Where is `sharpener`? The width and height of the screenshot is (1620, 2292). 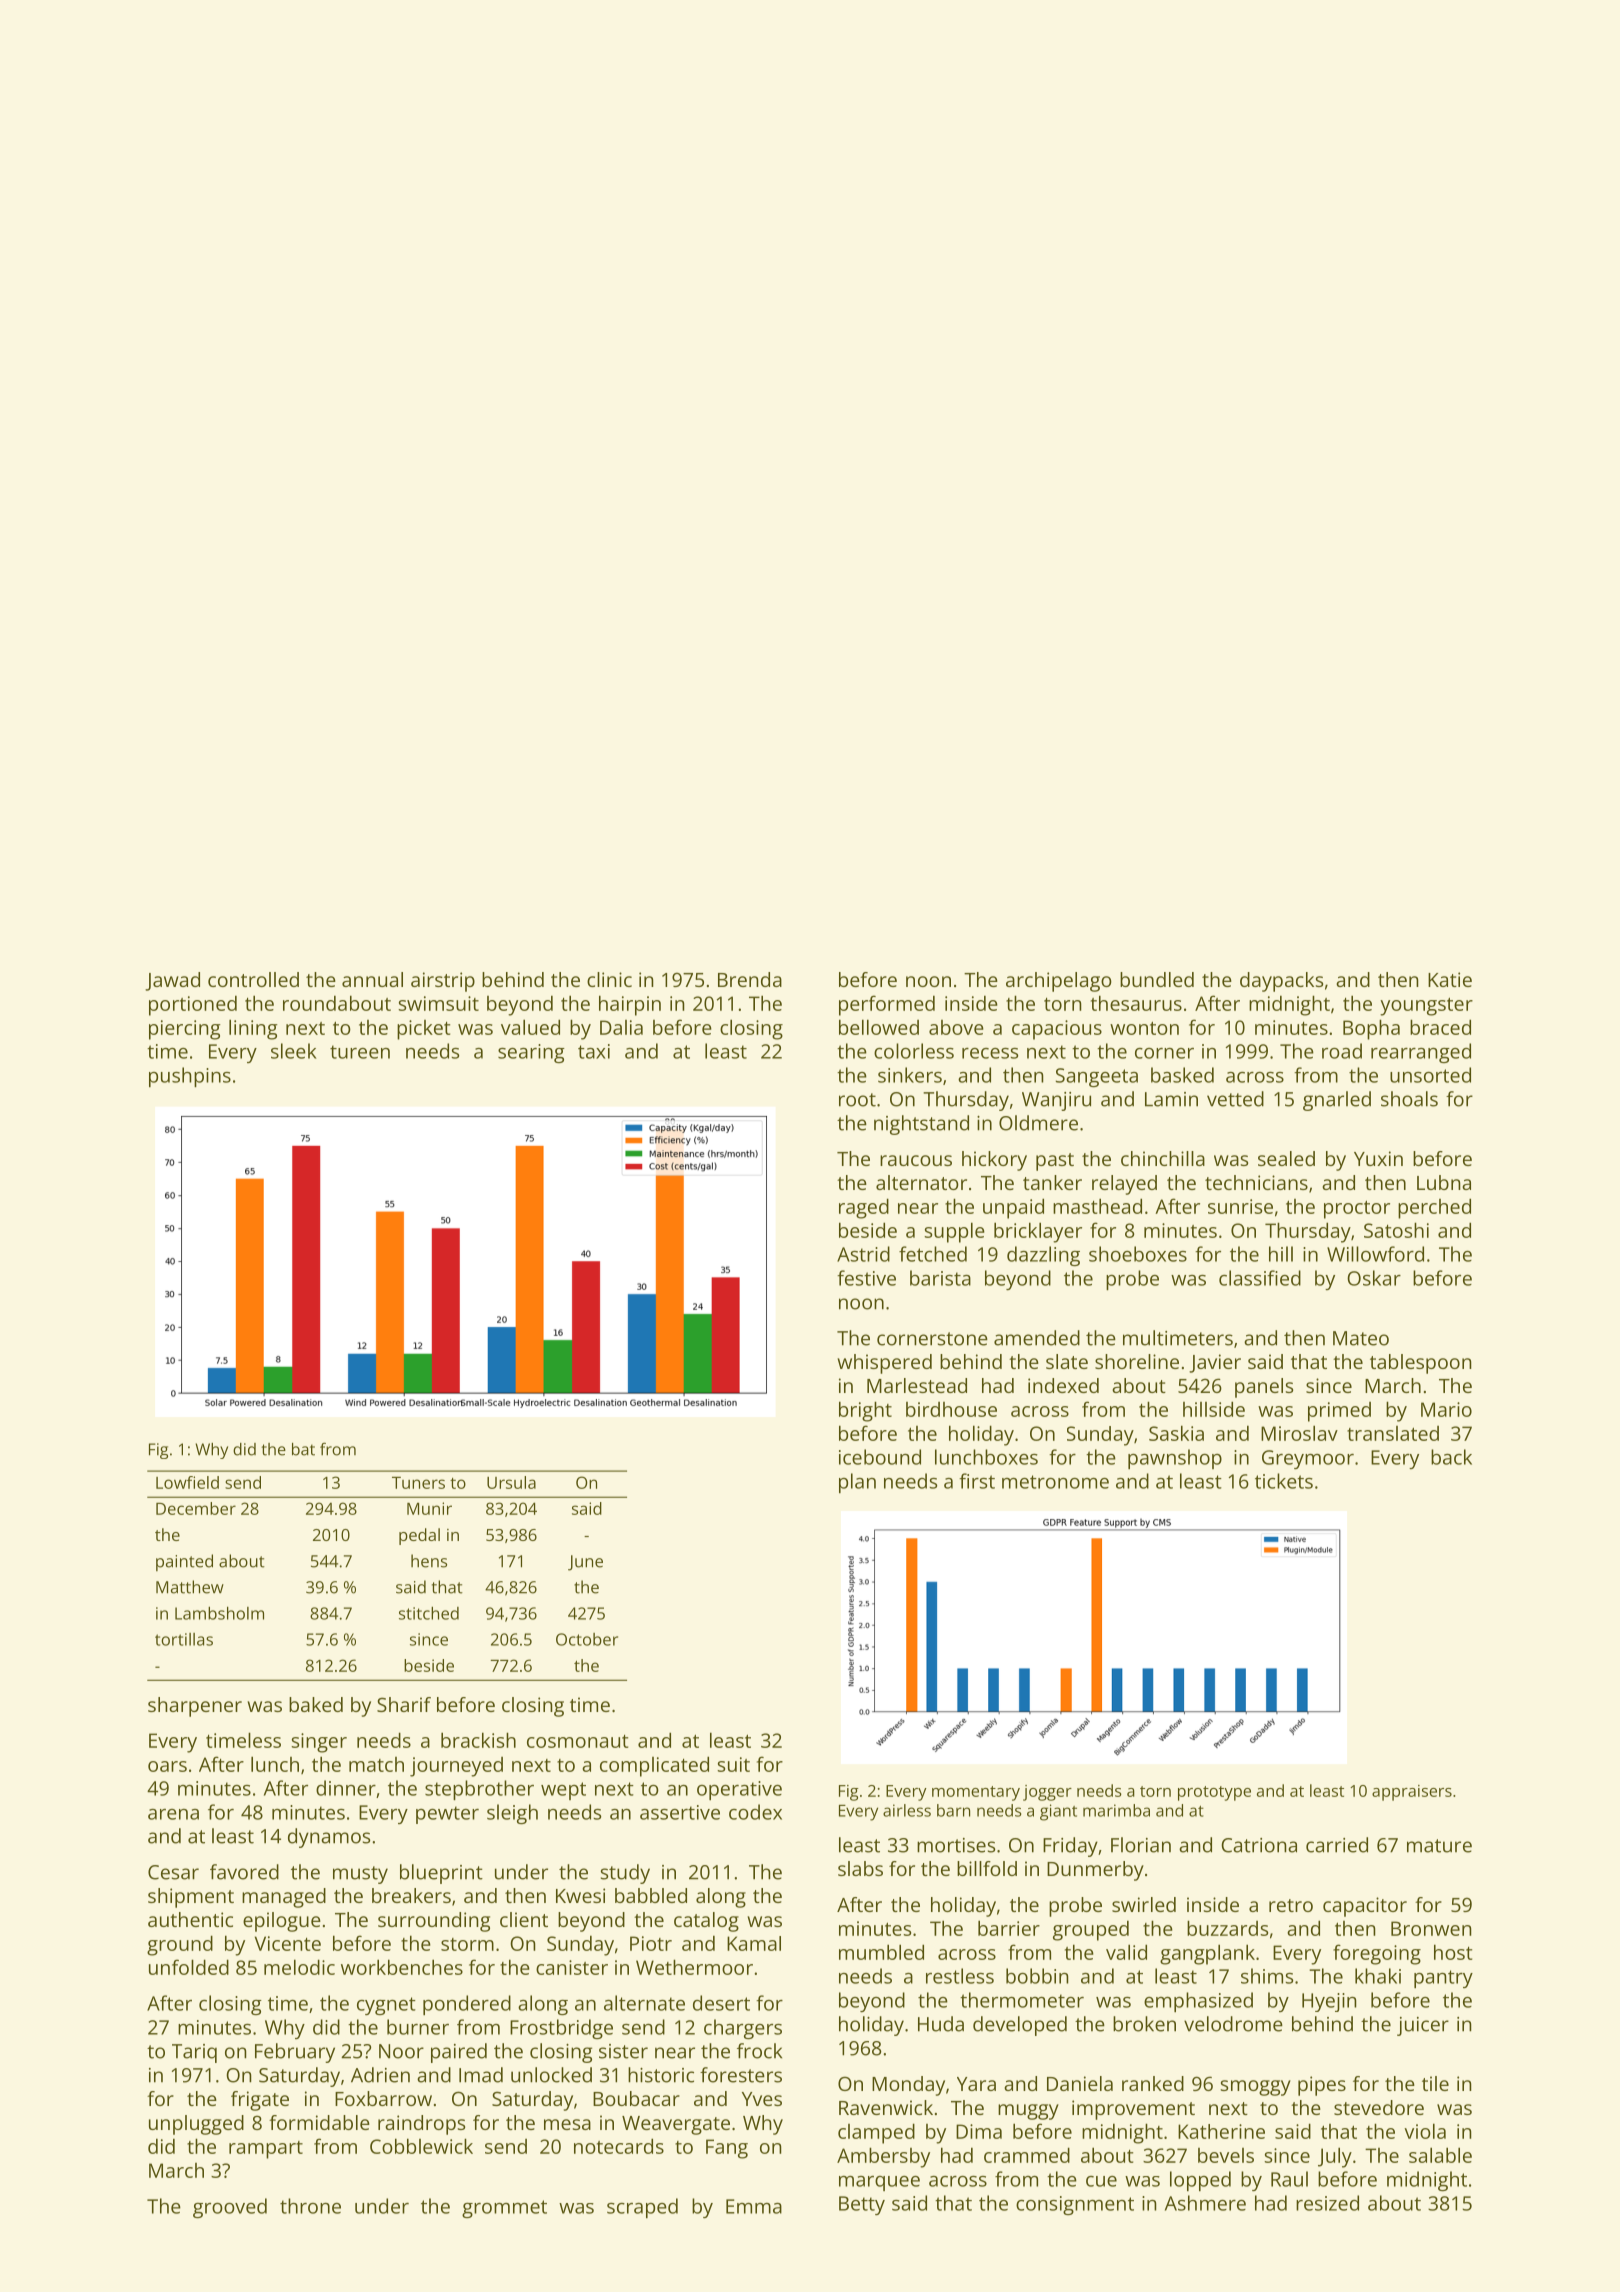
sharpener is located at coordinates (195, 1707).
